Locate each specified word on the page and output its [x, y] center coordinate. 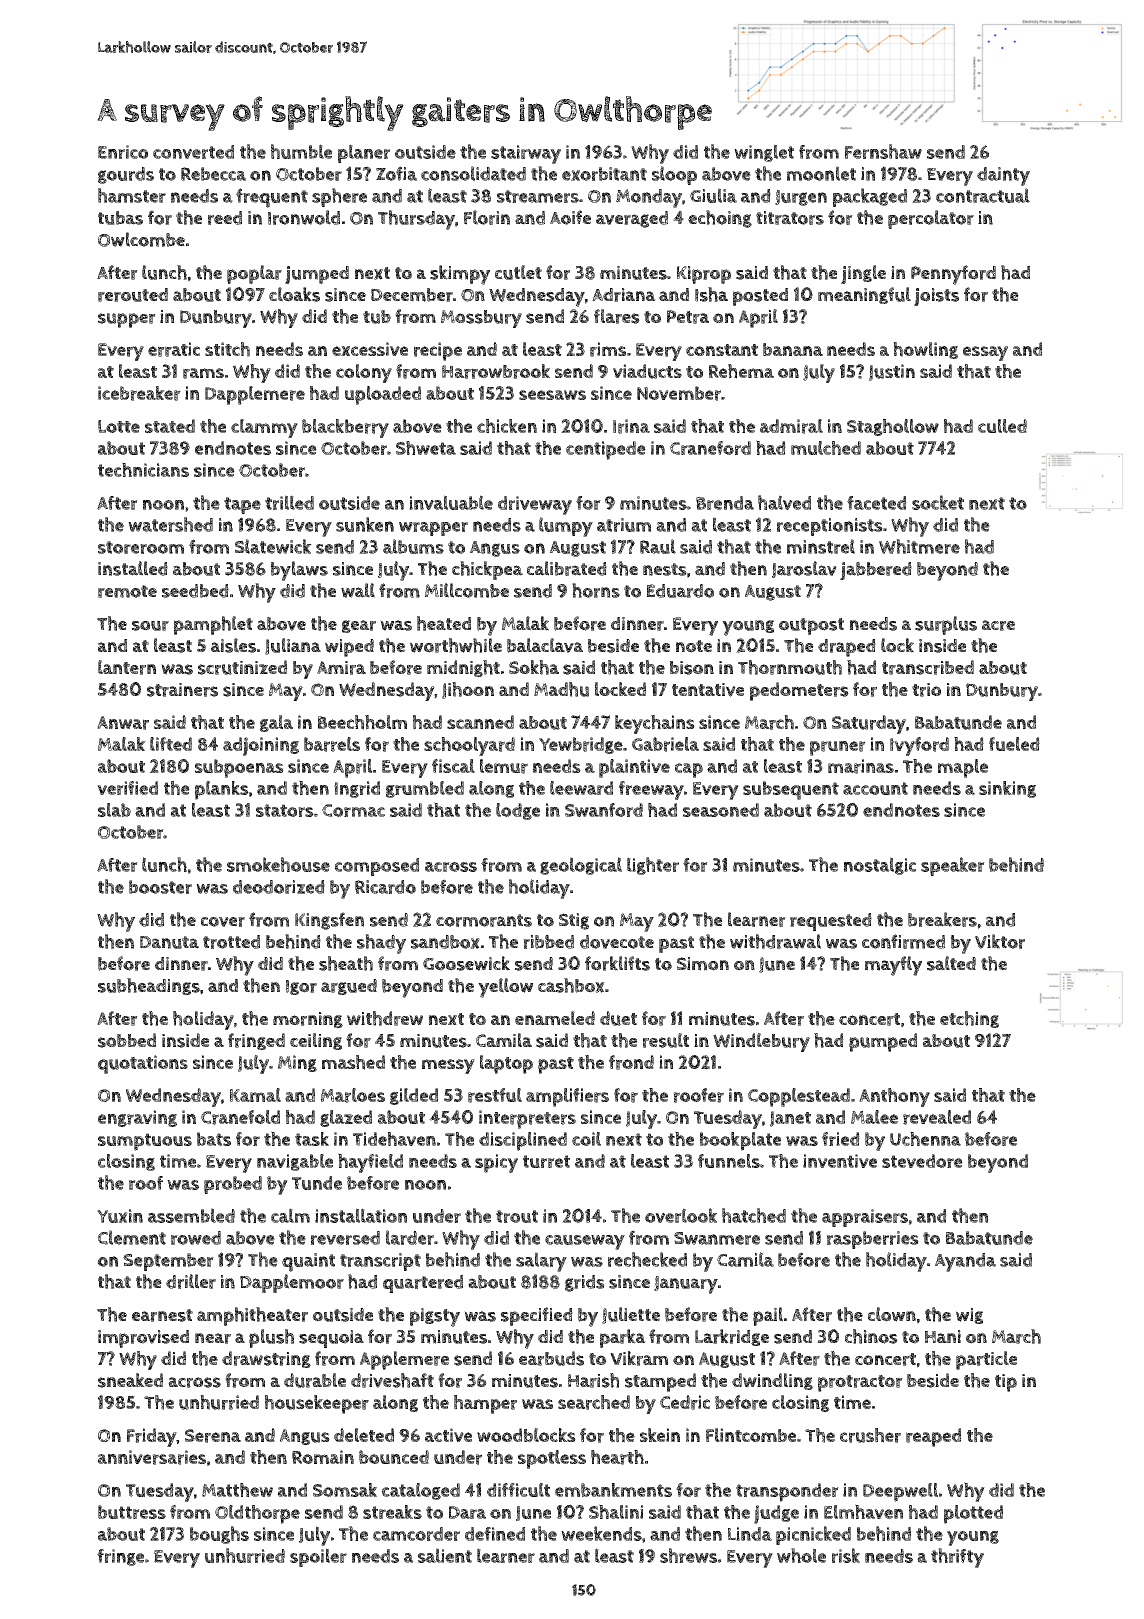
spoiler [318, 1557]
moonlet [821, 173]
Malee [874, 1117]
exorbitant [604, 174]
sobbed [127, 1040]
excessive [370, 349]
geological [581, 866]
